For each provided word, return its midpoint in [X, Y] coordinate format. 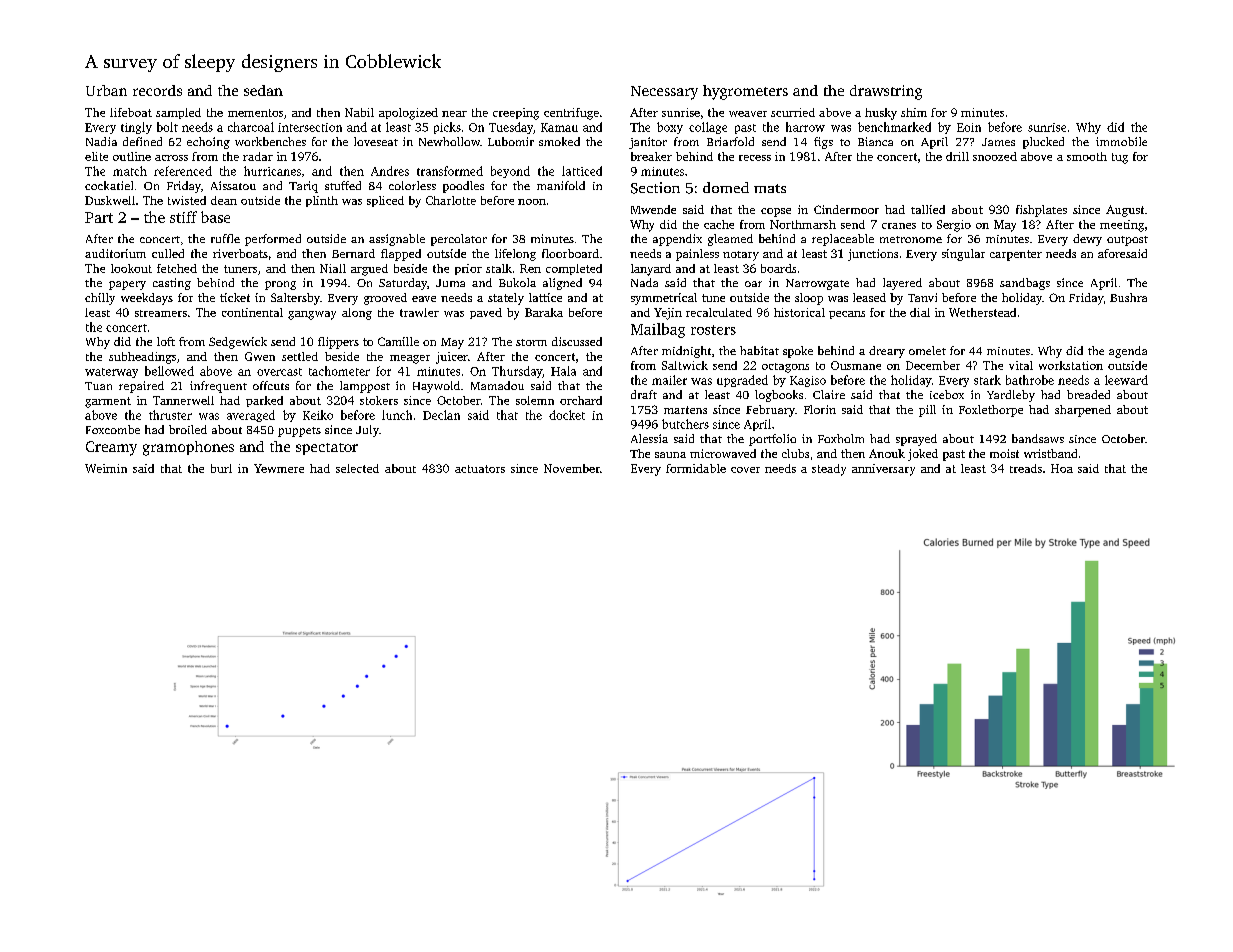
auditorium [115, 253]
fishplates [1041, 211]
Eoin [969, 127]
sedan [263, 90]
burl [221, 468]
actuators [480, 469]
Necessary [664, 93]
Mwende [653, 209]
